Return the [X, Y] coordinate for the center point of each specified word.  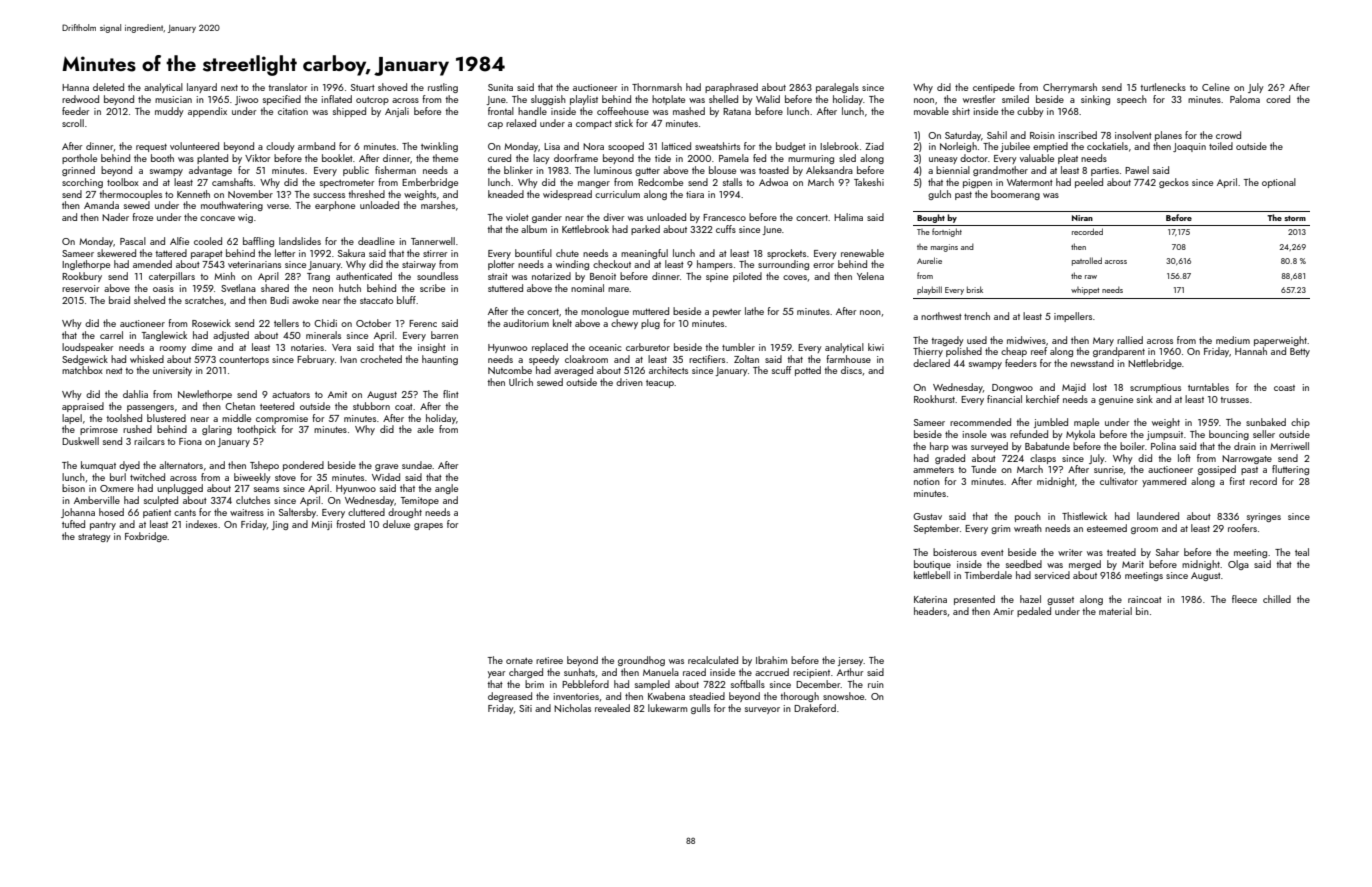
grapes [428, 526]
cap [495, 125]
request [151, 148]
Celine [1216, 87]
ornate [519, 661]
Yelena [870, 276]
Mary [1103, 341]
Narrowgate [1247, 459]
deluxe [396, 524]
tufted [73, 524]
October [373, 323]
